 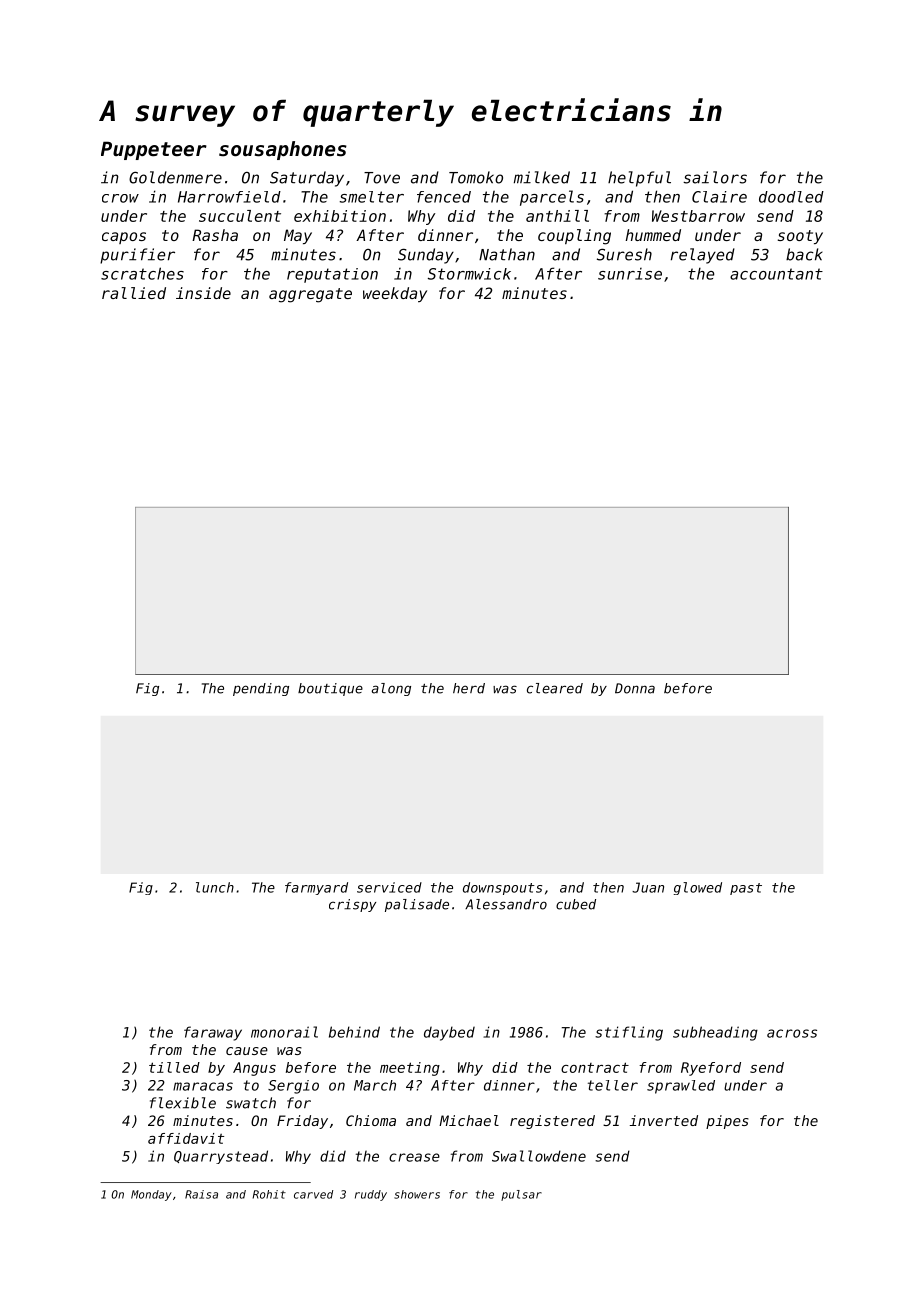 What do you see at coordinates (330, 689) in the page?
I see `boutique` at bounding box center [330, 689].
